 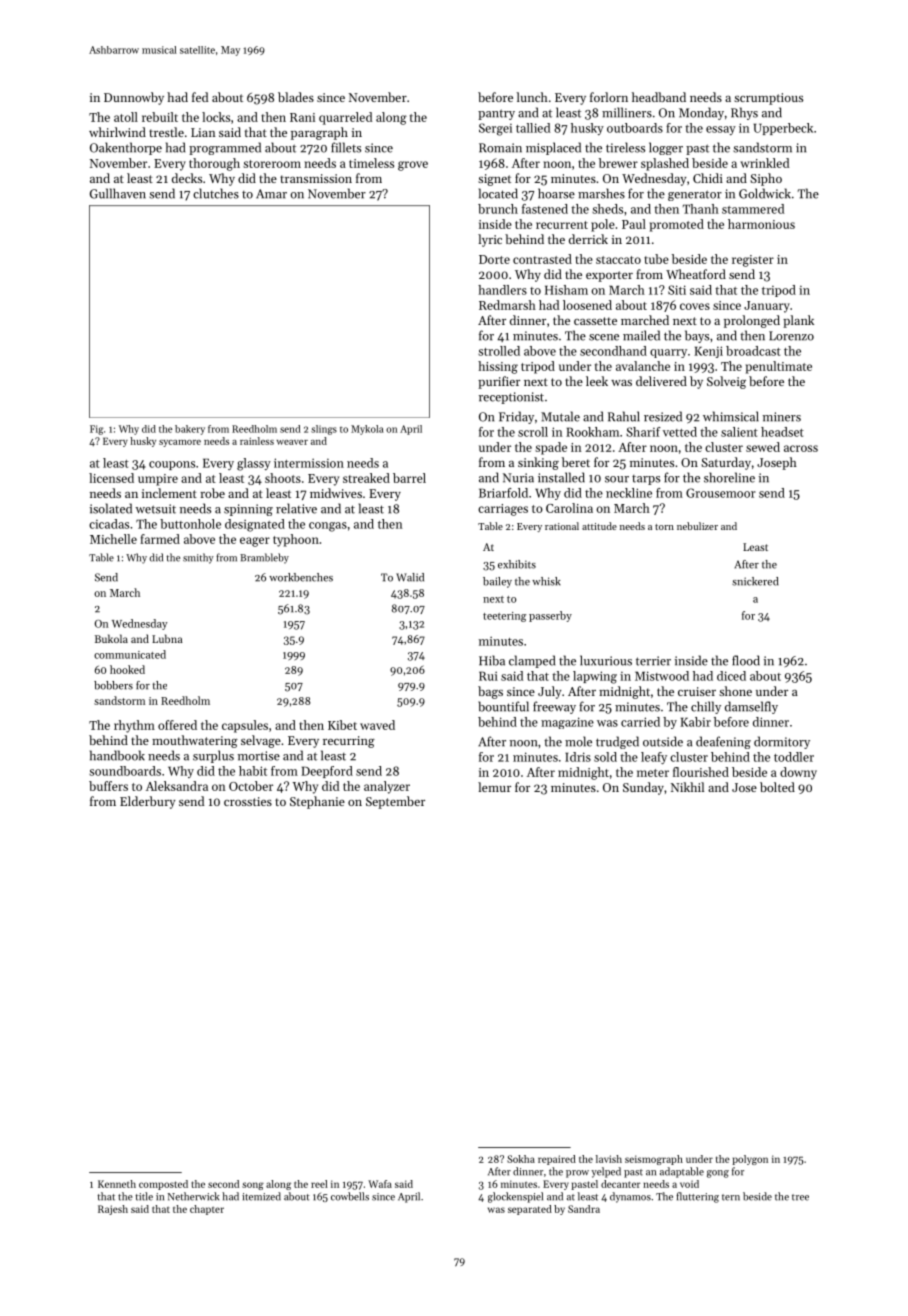 I want to click on clutches, so click(x=216, y=193).
